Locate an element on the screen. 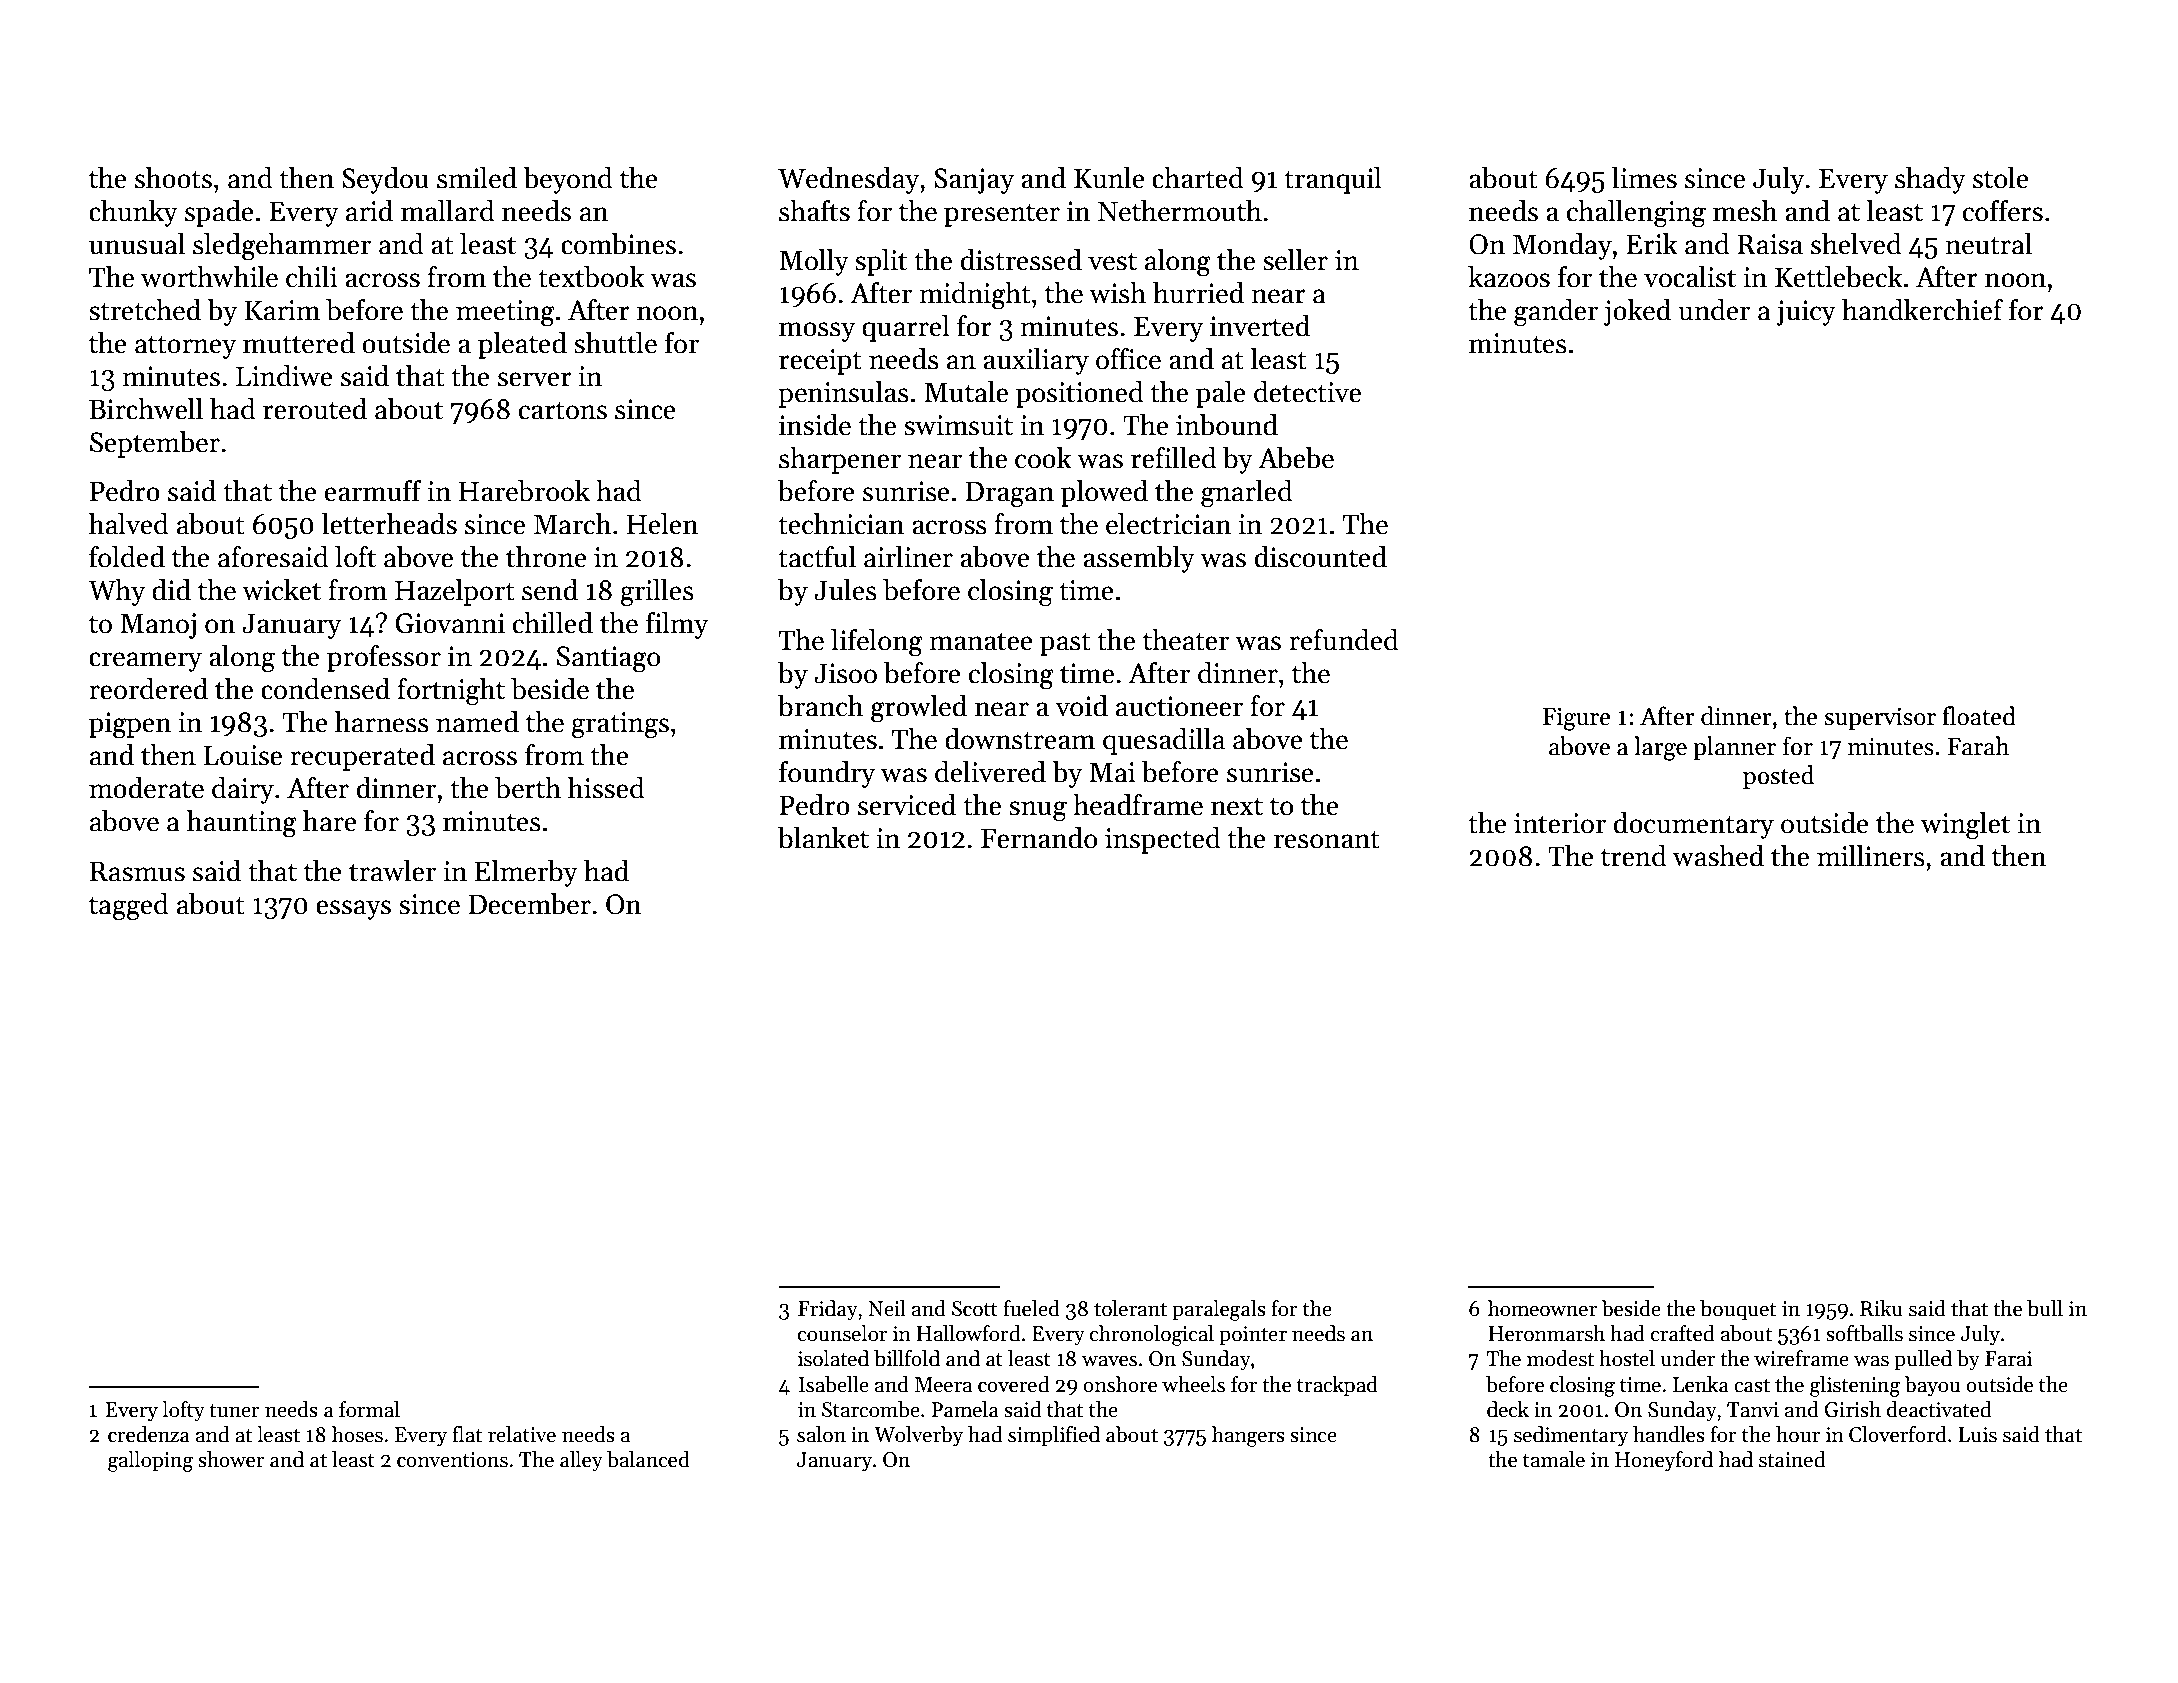  inspected is located at coordinates (1163, 840).
